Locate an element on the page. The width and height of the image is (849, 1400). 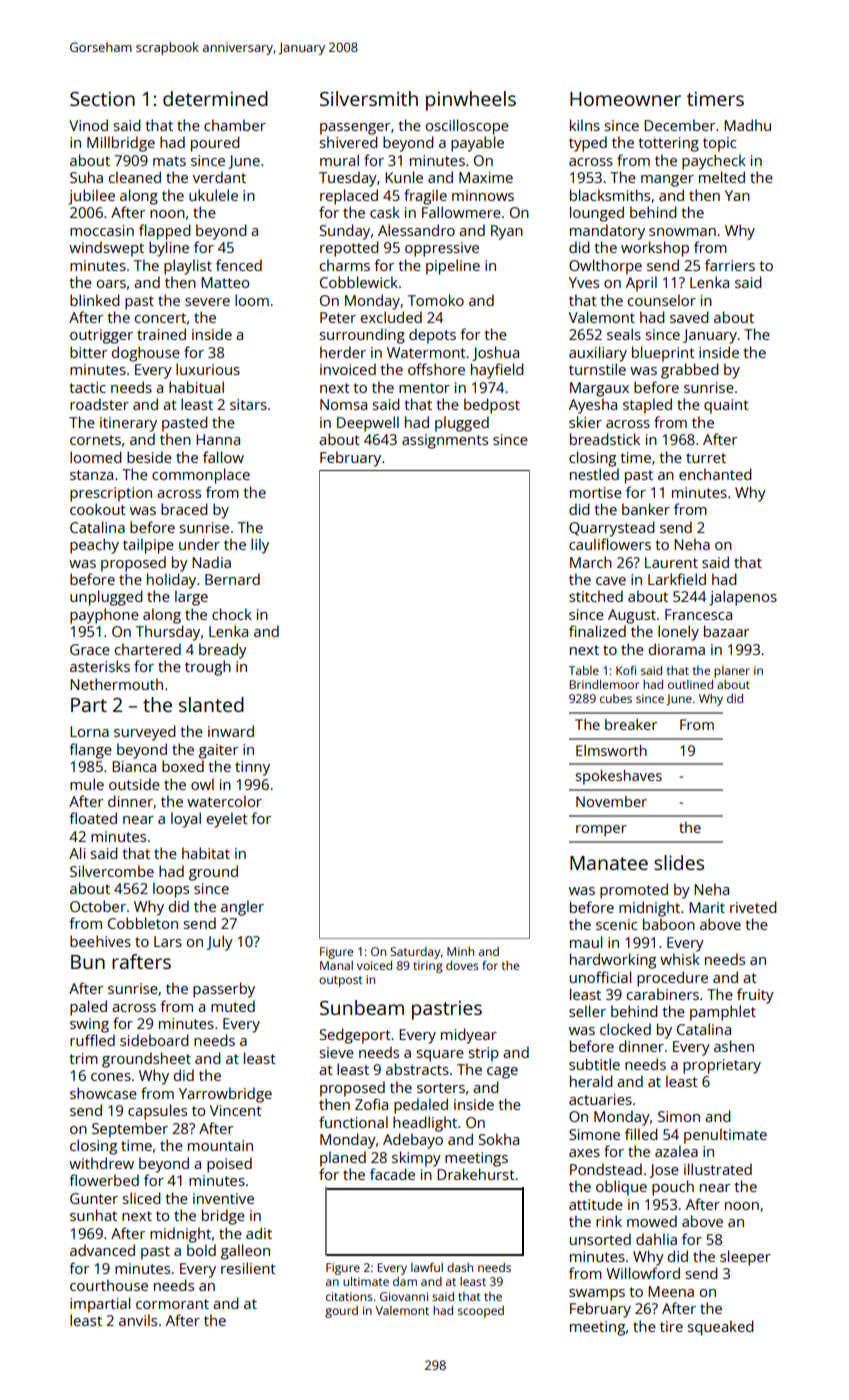
anvils is located at coordinates (138, 1320).
